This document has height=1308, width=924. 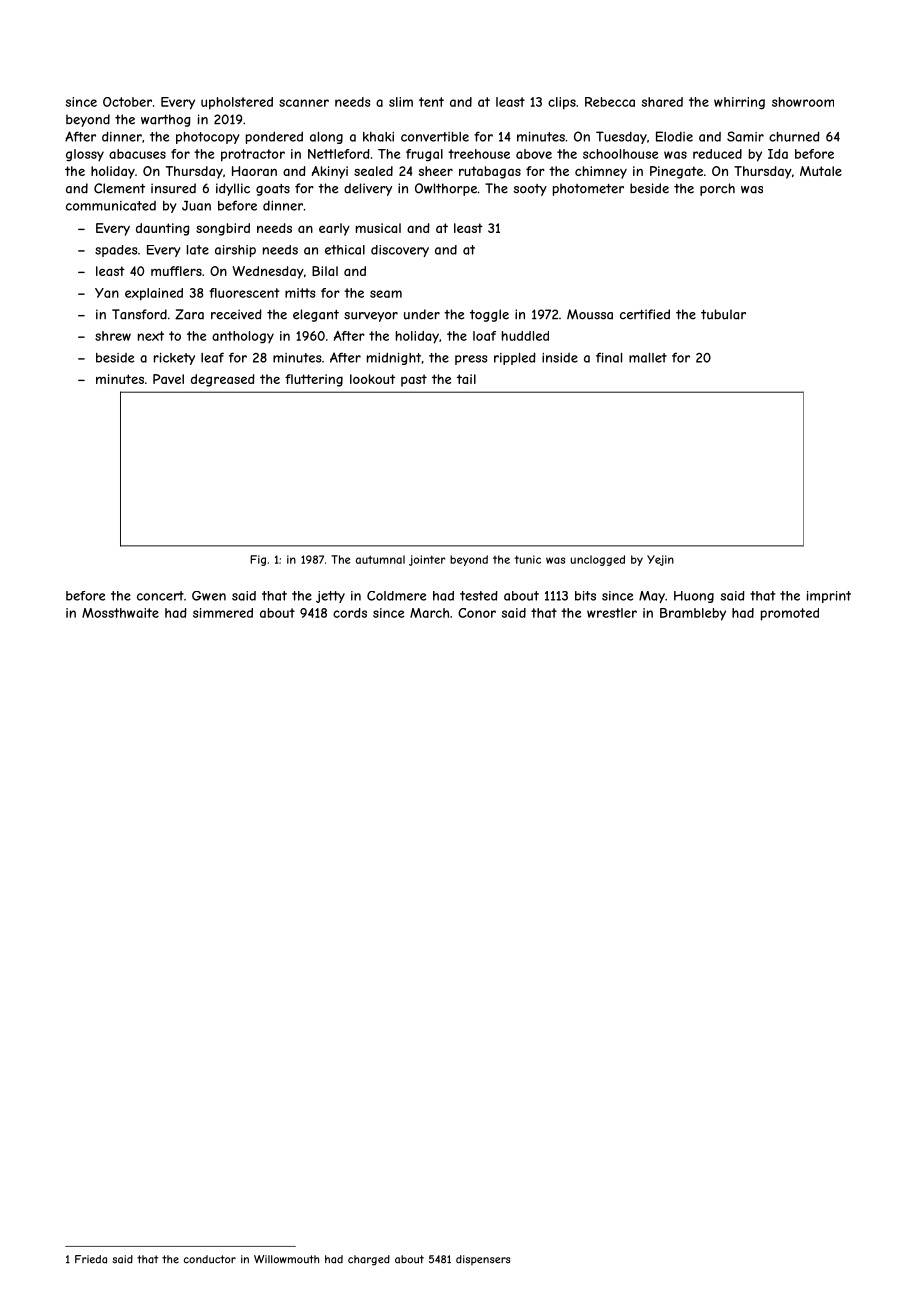 I want to click on dispensers, so click(x=483, y=1260).
